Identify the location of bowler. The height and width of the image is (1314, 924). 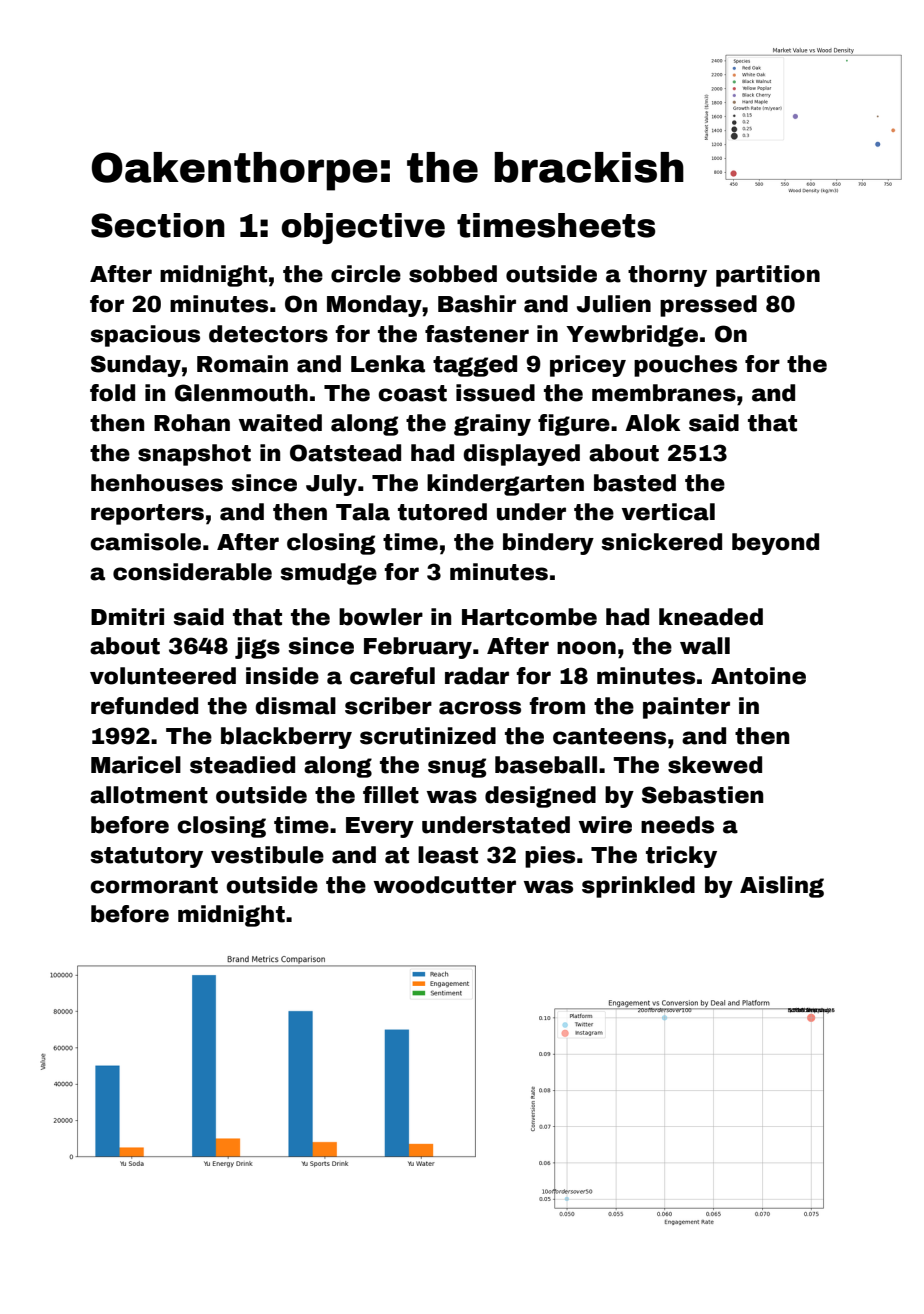
(381, 617).
